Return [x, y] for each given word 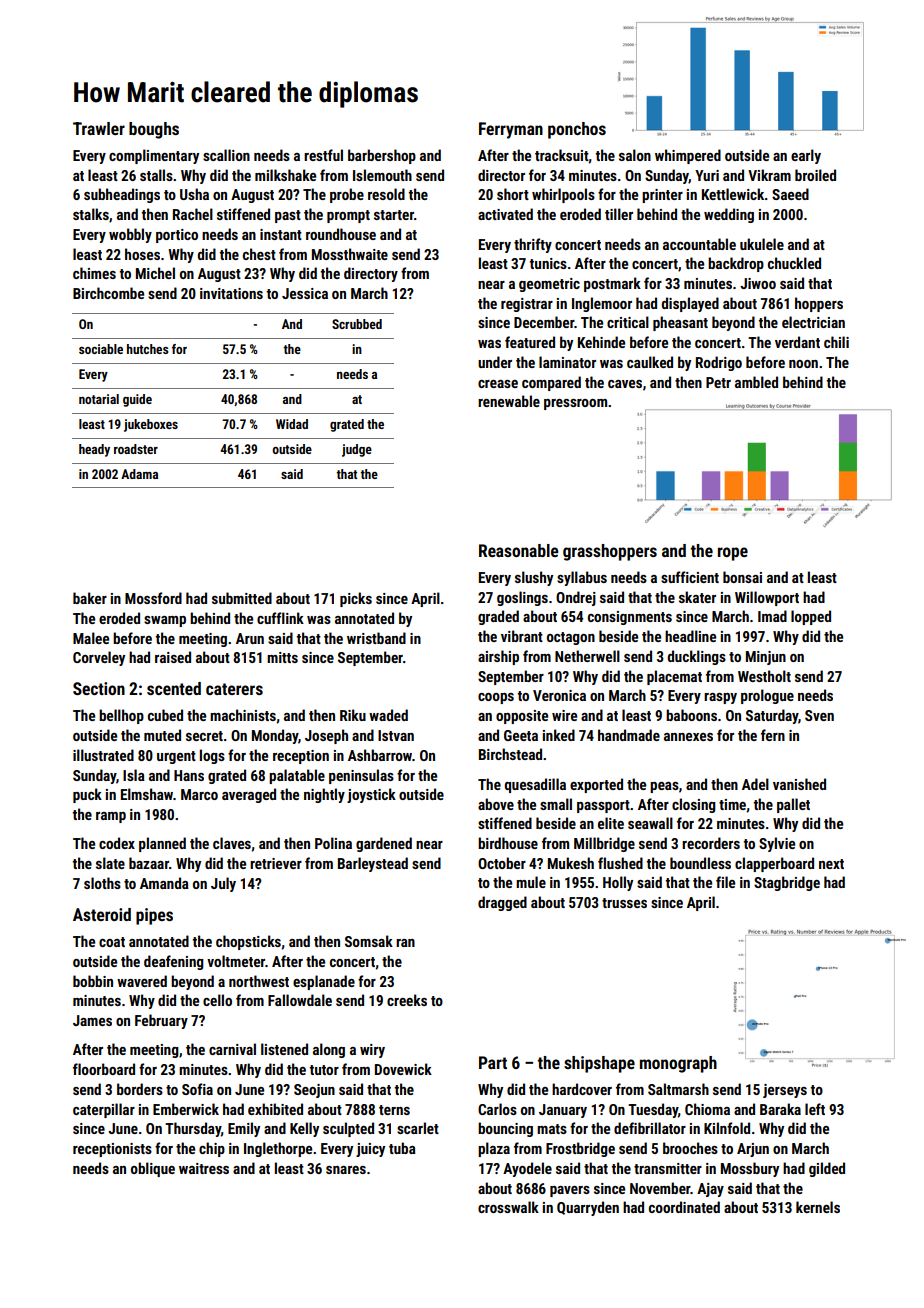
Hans [189, 775]
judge [357, 450]
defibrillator [650, 1128]
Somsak [369, 941]
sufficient [690, 577]
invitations [231, 293]
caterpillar [104, 1110]
